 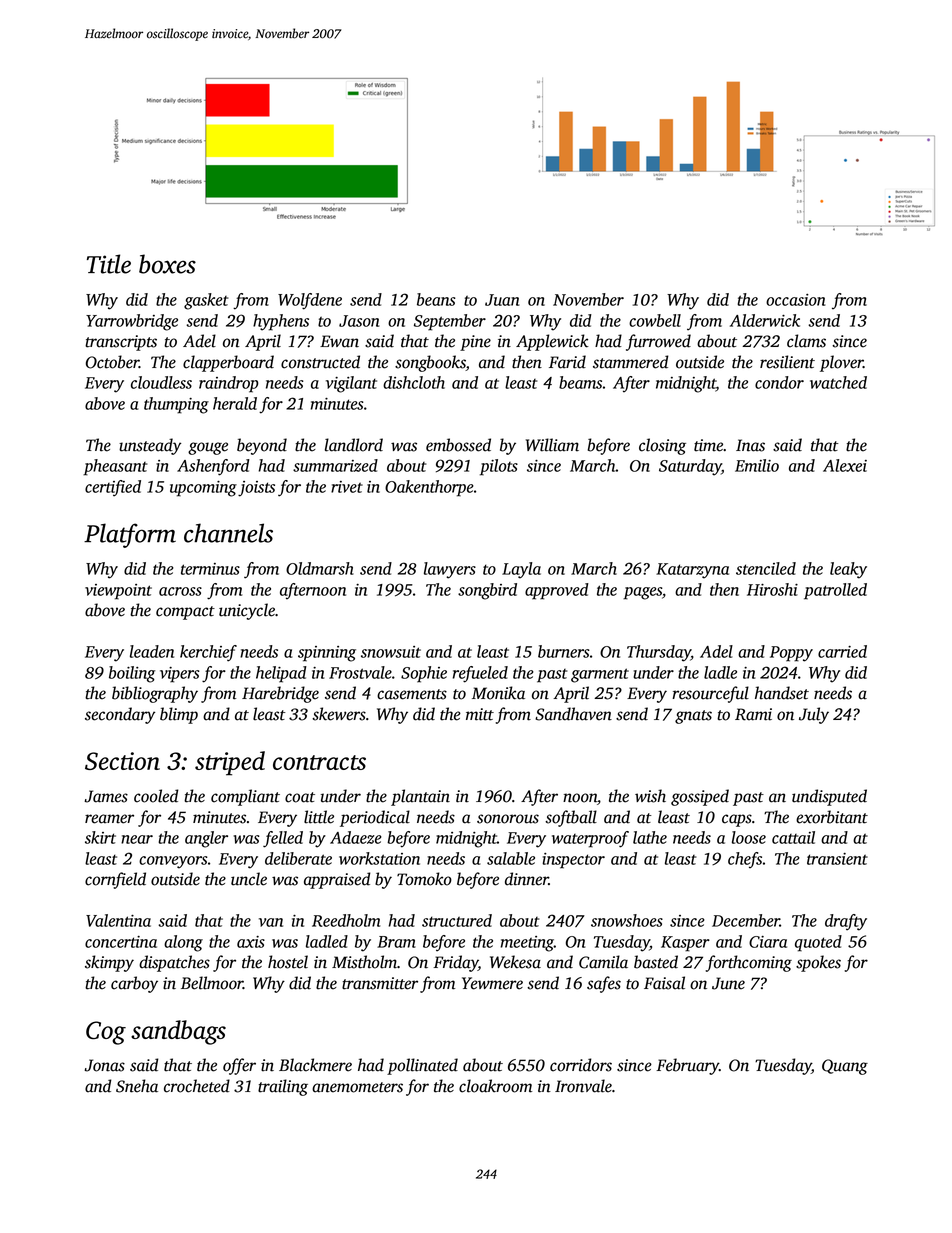 What do you see at coordinates (700, 797) in the screenshot?
I see `gossiped` at bounding box center [700, 797].
